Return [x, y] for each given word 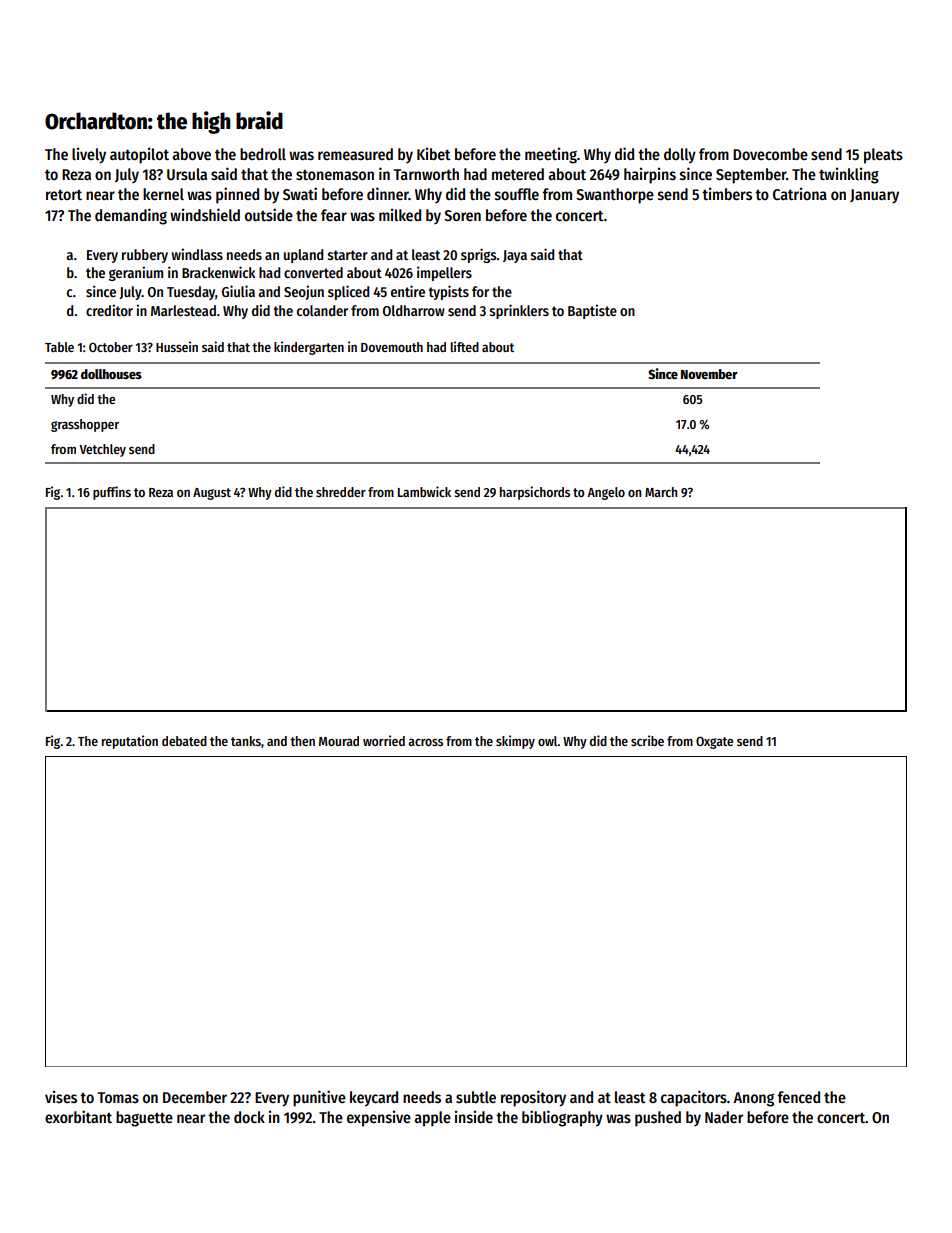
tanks [246, 741]
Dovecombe [770, 154]
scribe [647, 740]
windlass [197, 254]
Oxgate [714, 742]
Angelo [606, 493]
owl [548, 741]
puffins [112, 493]
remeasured [355, 154]
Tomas [118, 1097]
